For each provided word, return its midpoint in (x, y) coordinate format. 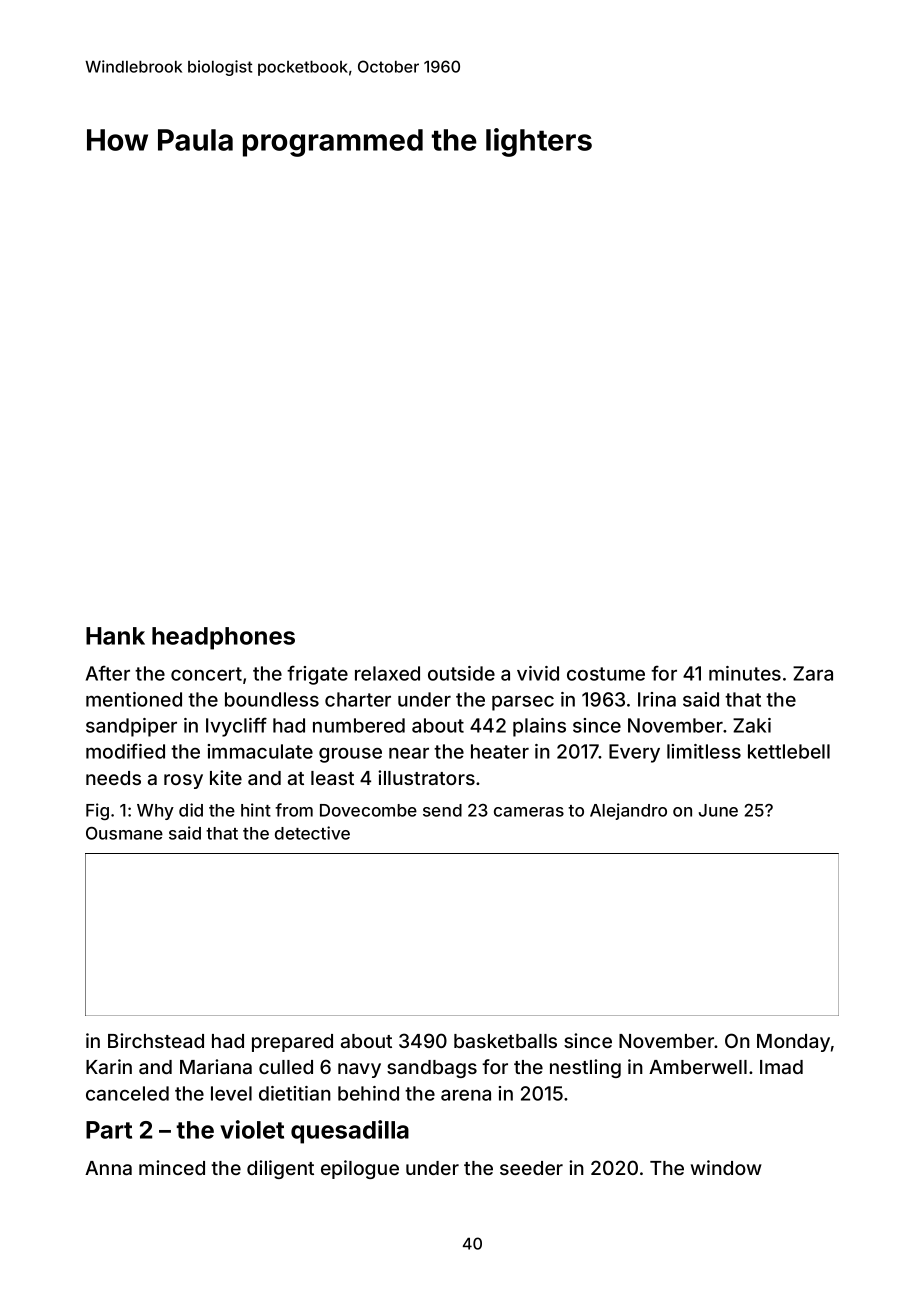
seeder (531, 1168)
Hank (115, 636)
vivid (538, 673)
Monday (793, 1043)
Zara (813, 673)
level (231, 1093)
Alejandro (628, 811)
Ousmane (124, 833)
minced (172, 1167)
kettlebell (789, 751)
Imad (781, 1067)
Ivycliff (236, 727)
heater (500, 751)
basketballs (505, 1041)
